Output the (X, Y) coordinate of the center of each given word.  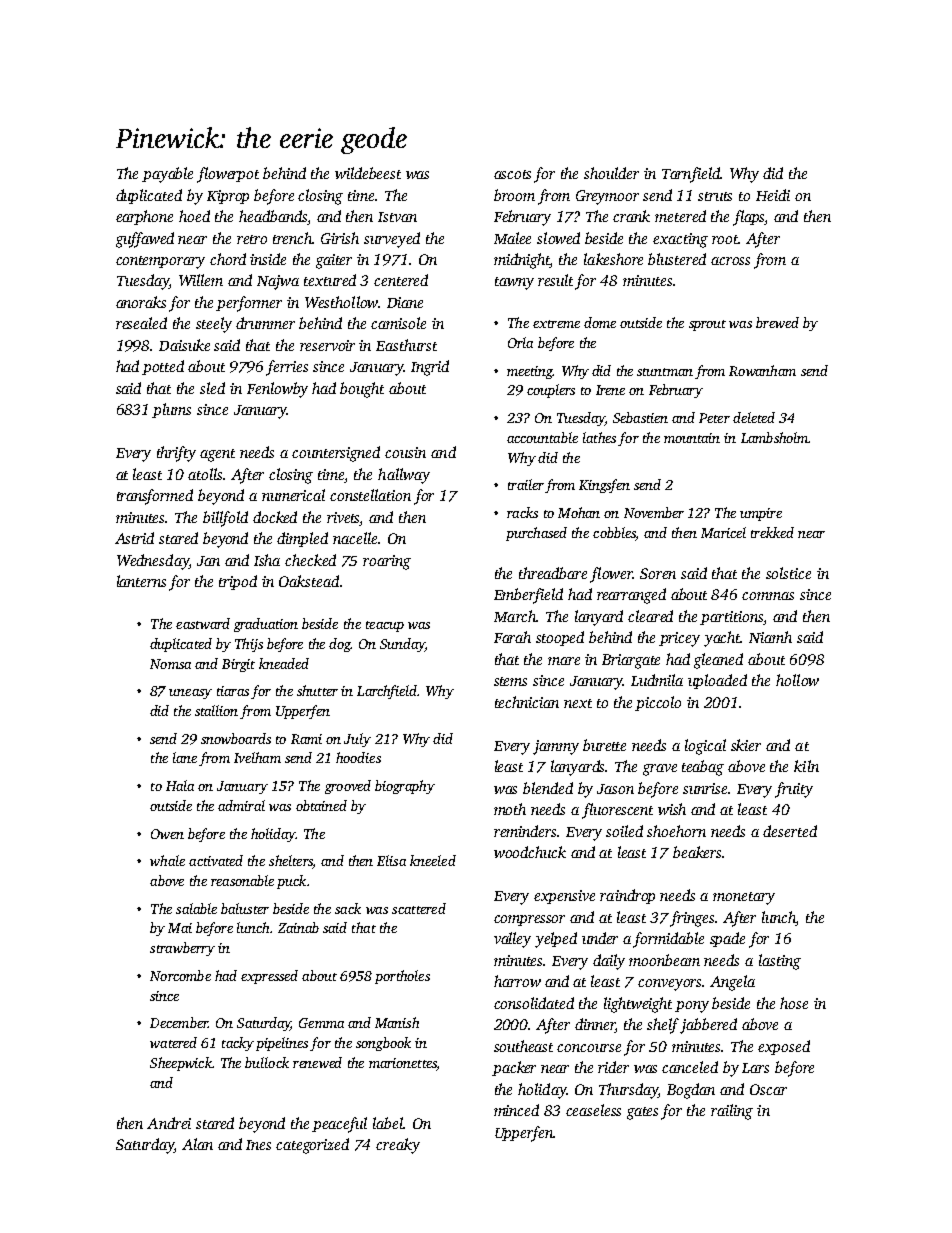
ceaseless (593, 1110)
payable (167, 175)
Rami (306, 739)
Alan (197, 1144)
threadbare (553, 573)
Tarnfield (691, 175)
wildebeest (368, 173)
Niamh (770, 637)
